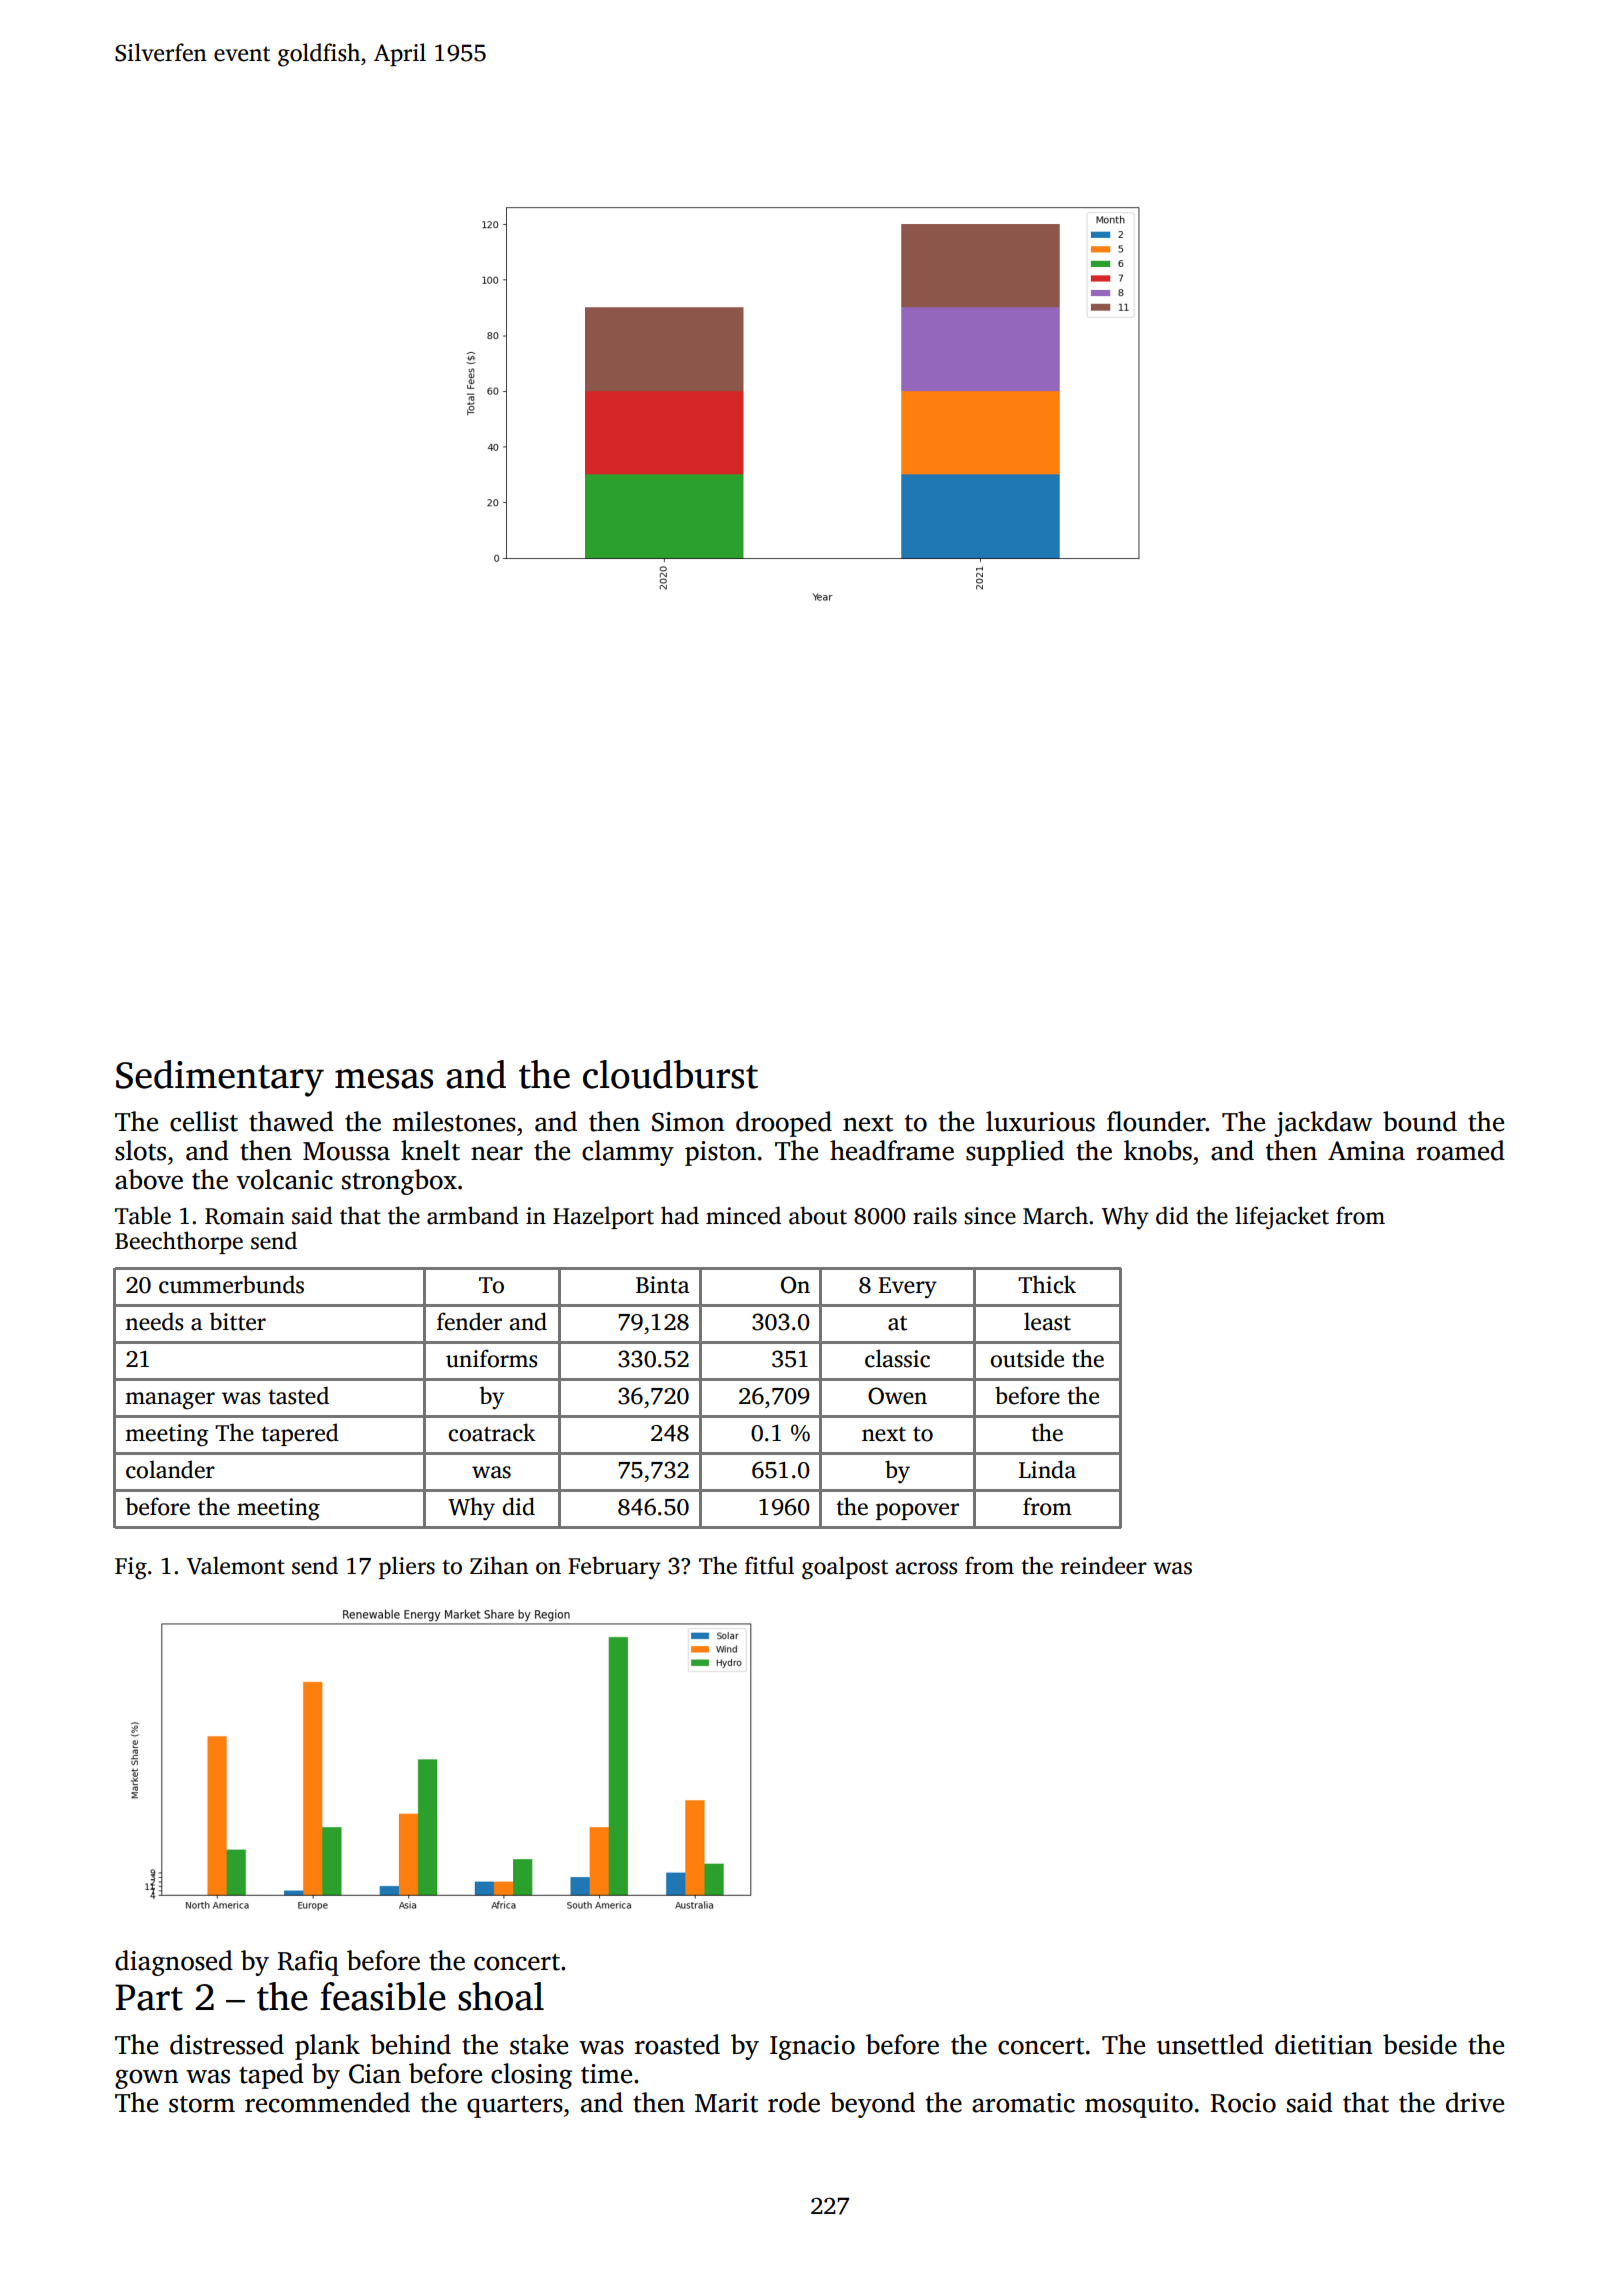  I want to click on outside, so click(1027, 1358).
